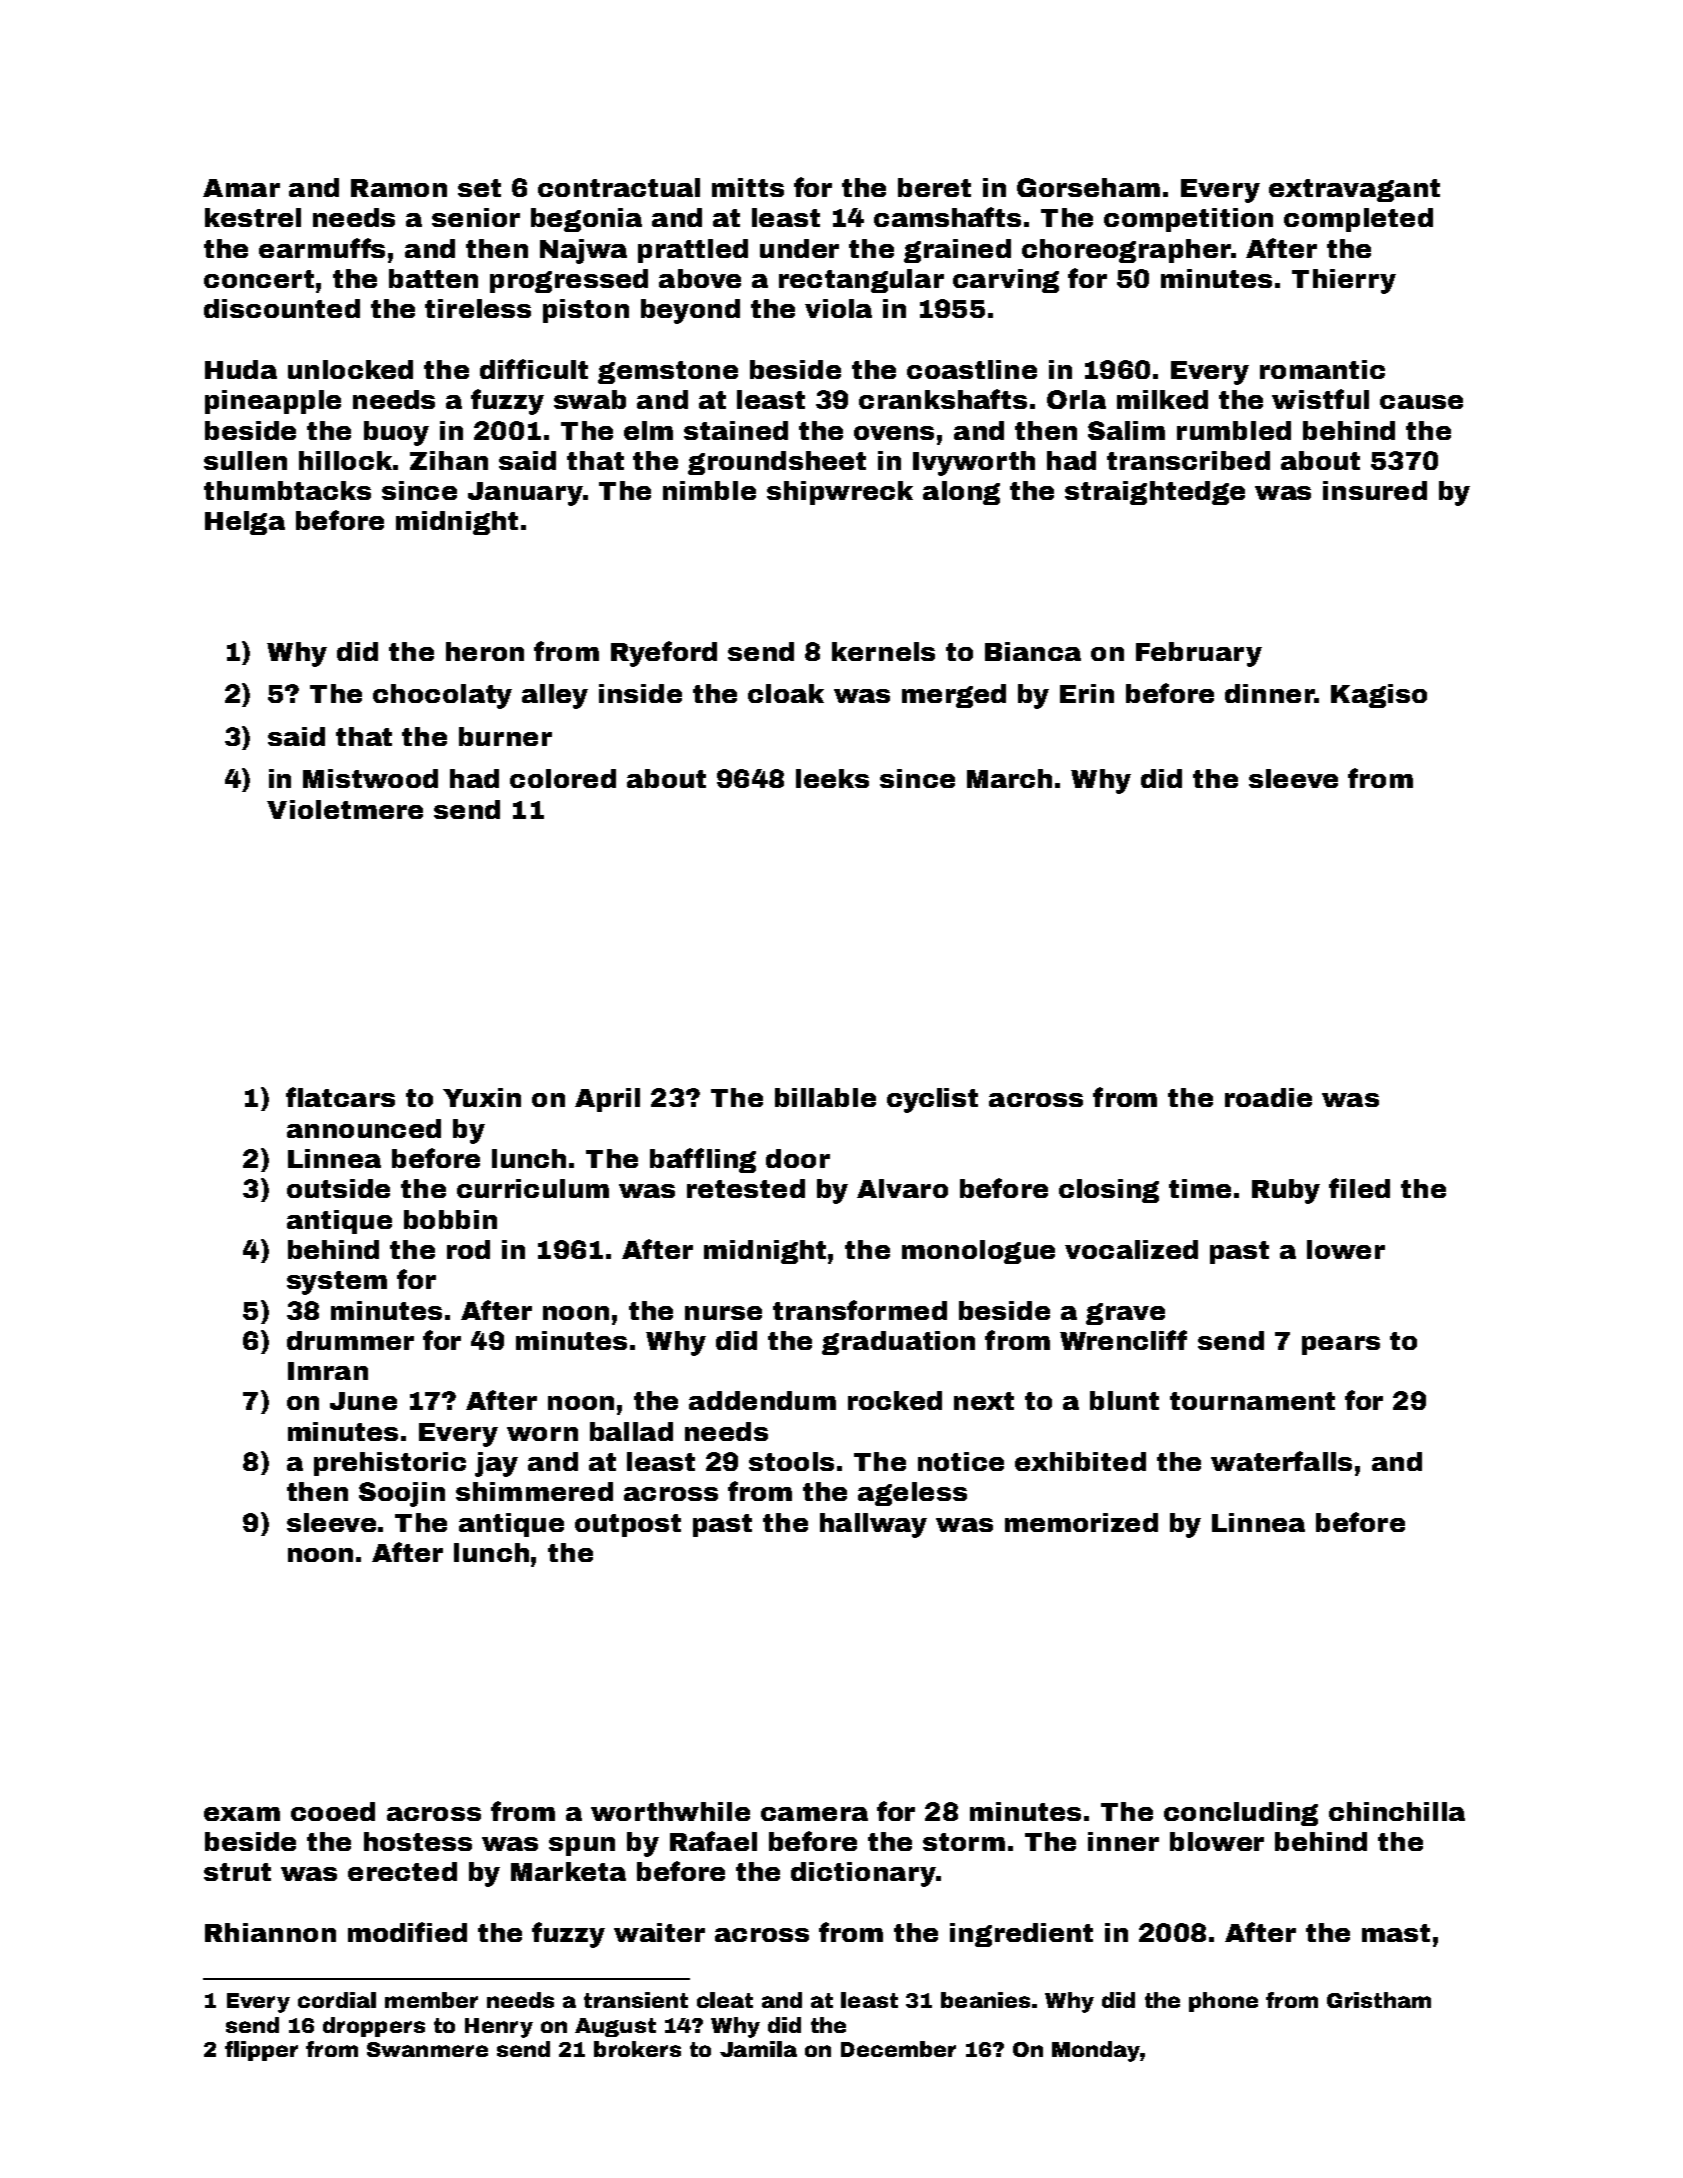 Image resolution: width=1683 pixels, height=2178 pixels. What do you see at coordinates (242, 1814) in the screenshot?
I see `exam` at bounding box center [242, 1814].
